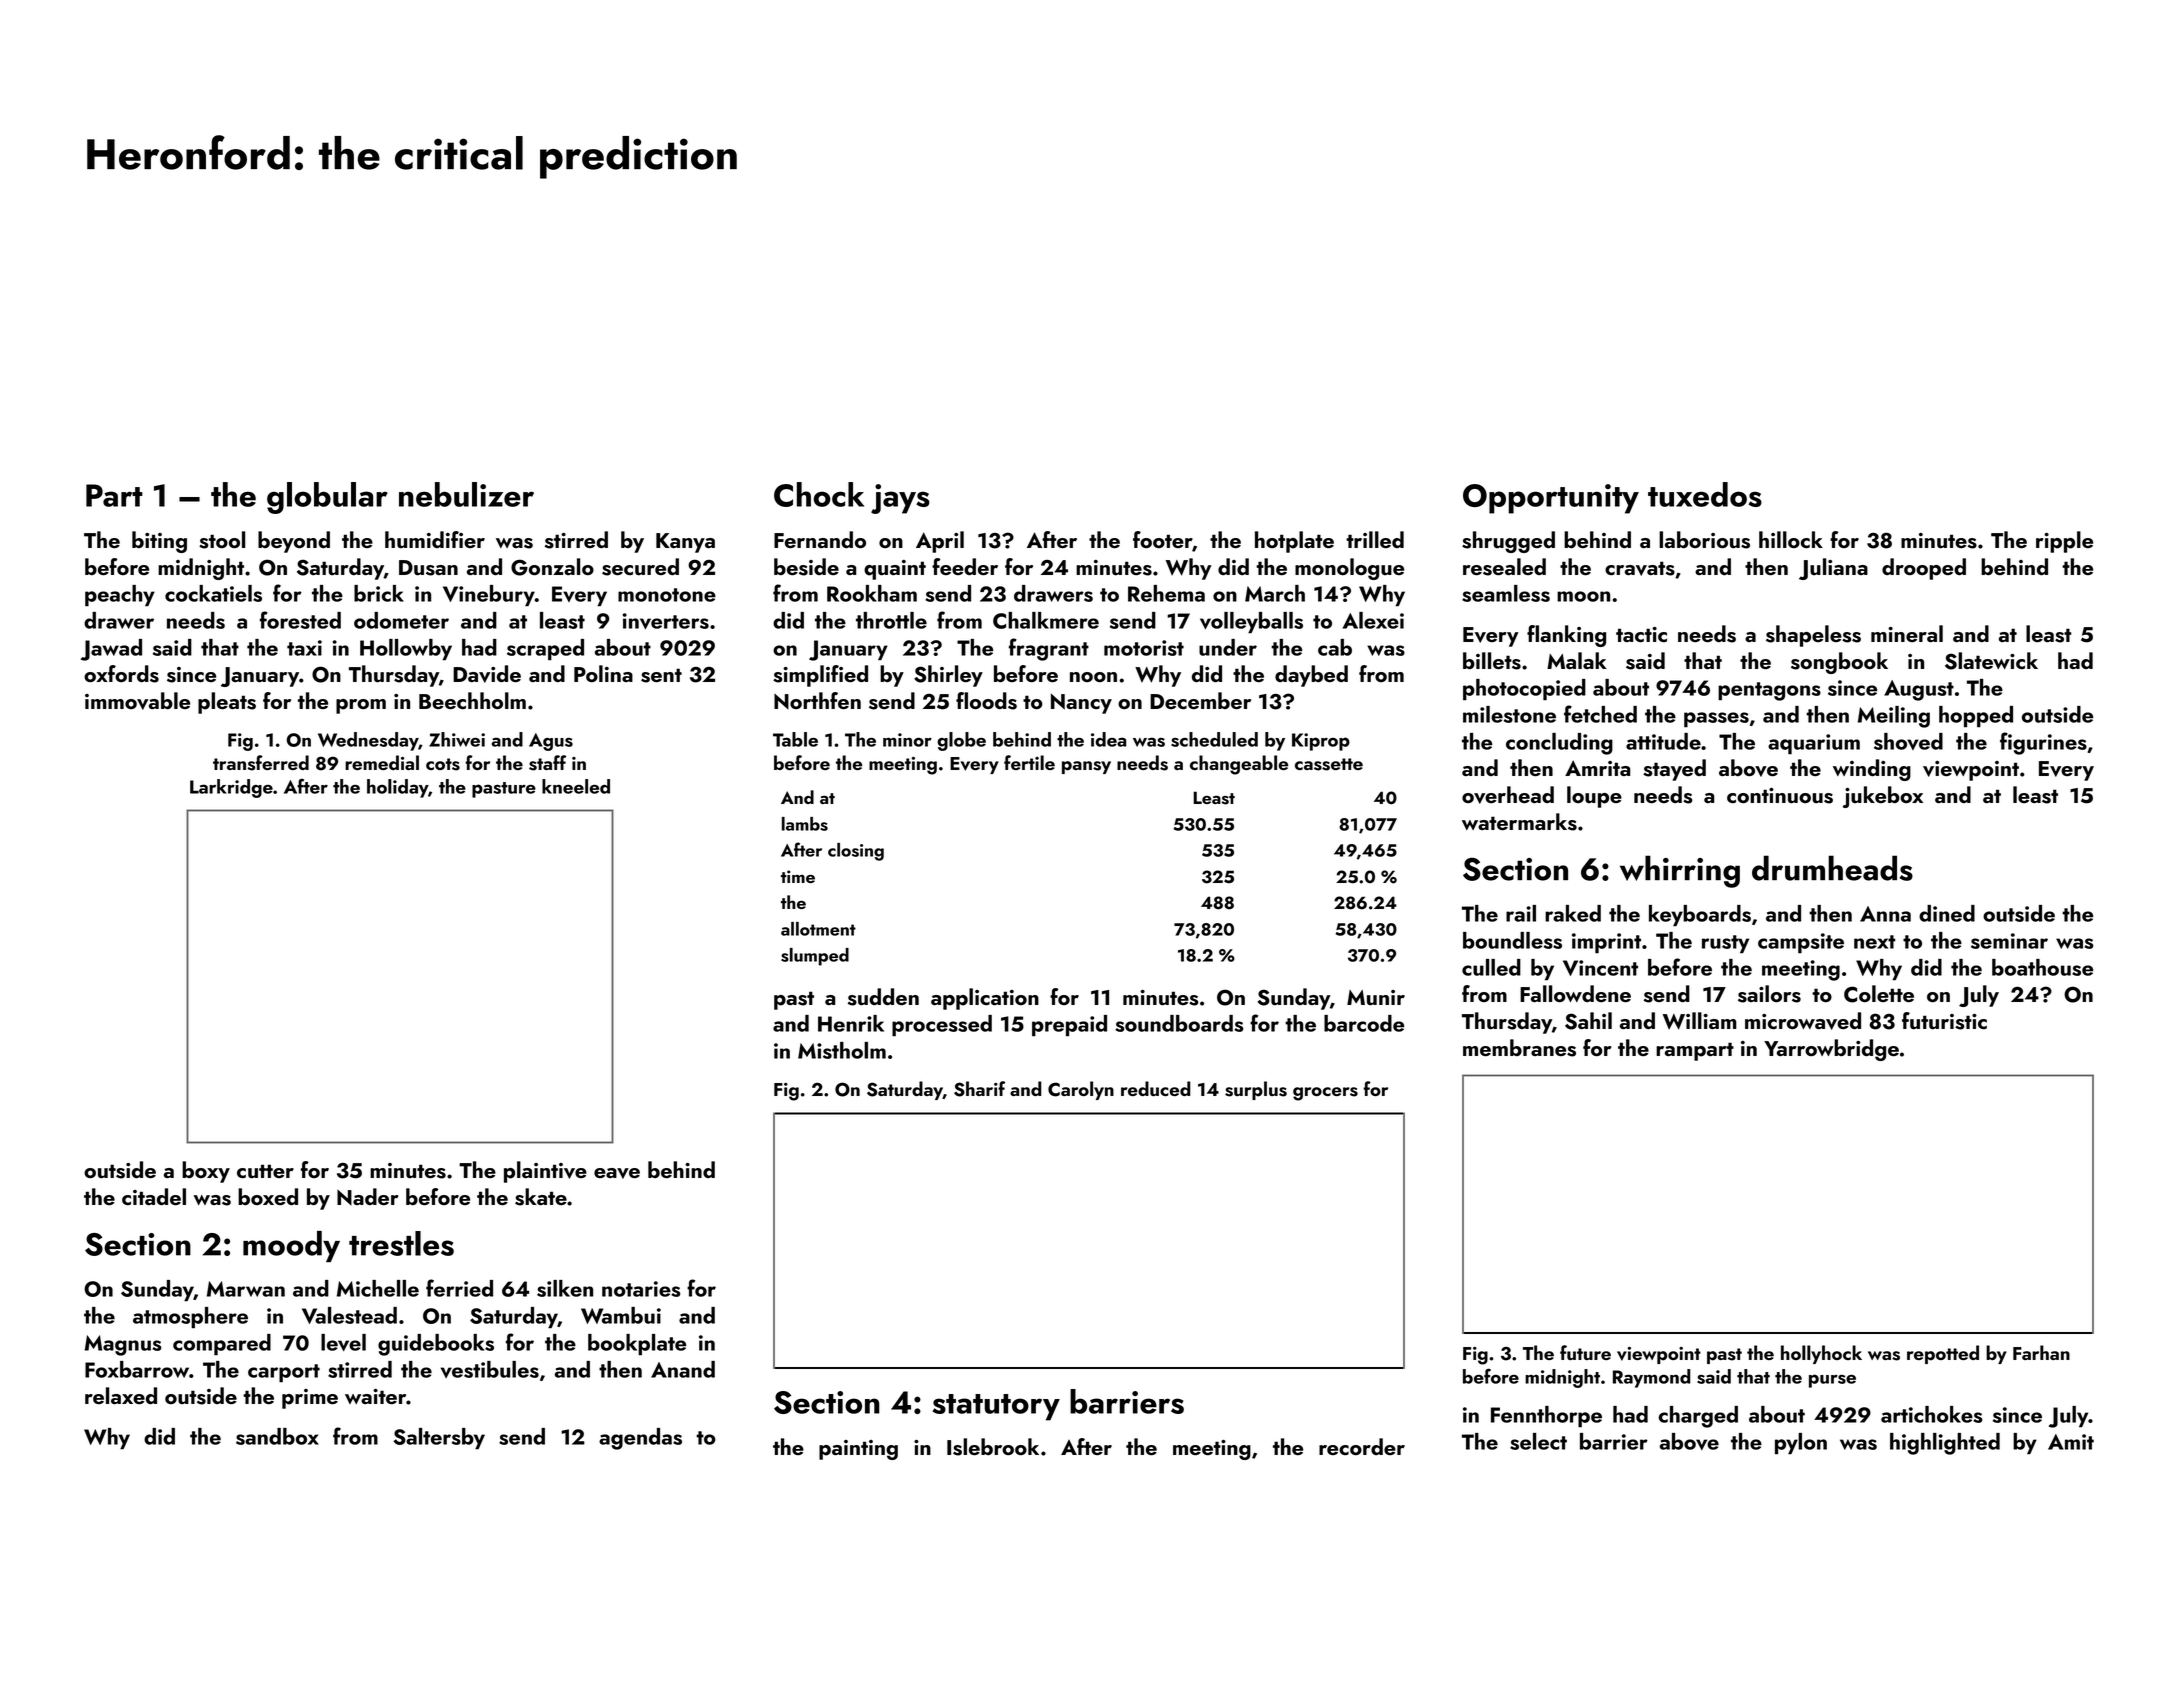 This image has width=2178, height=1683. I want to click on Sharif, so click(979, 1089).
